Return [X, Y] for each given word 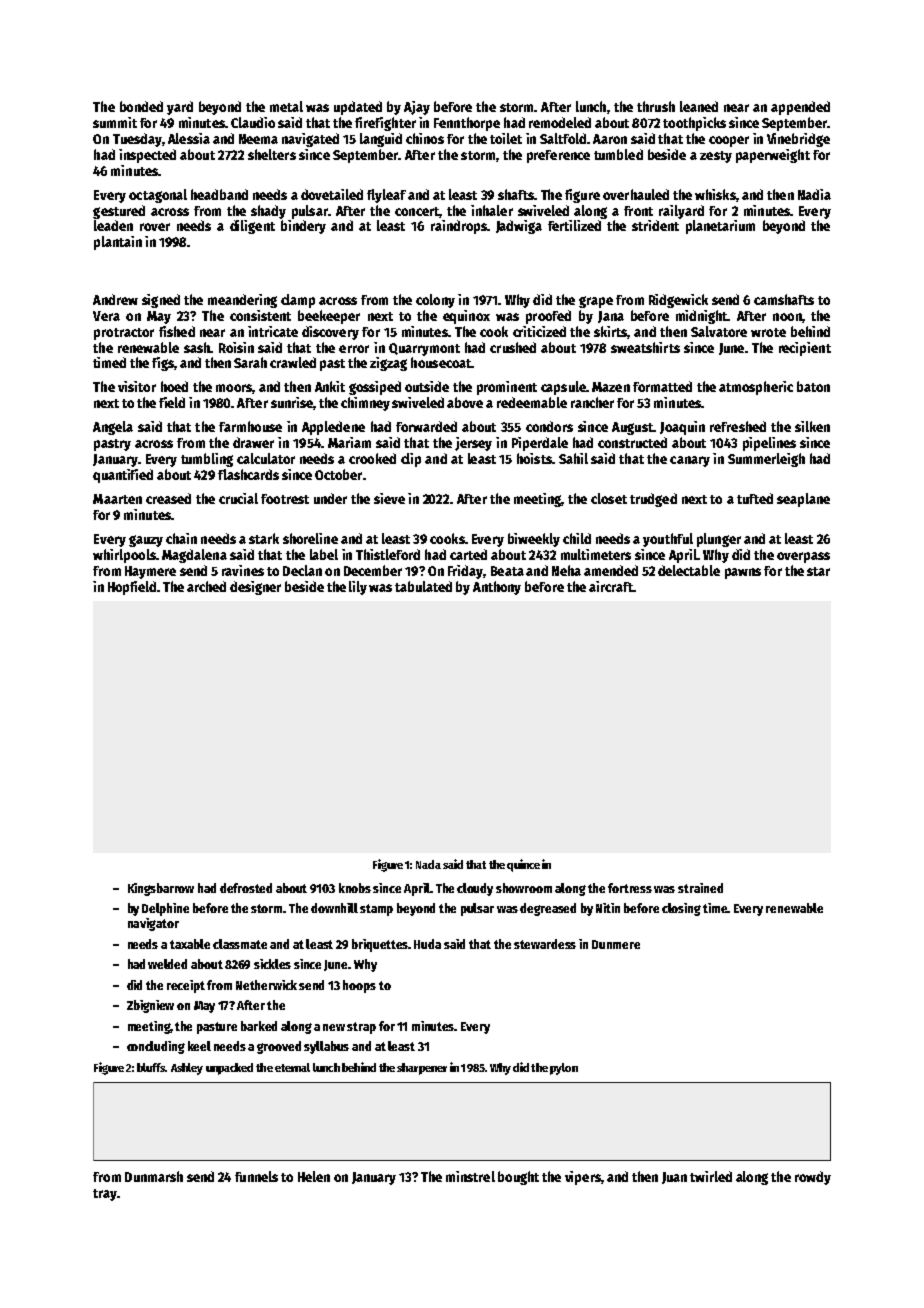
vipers [583, 1178]
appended [800, 108]
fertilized [574, 225]
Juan [674, 1178]
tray [105, 1195]
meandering [242, 301]
